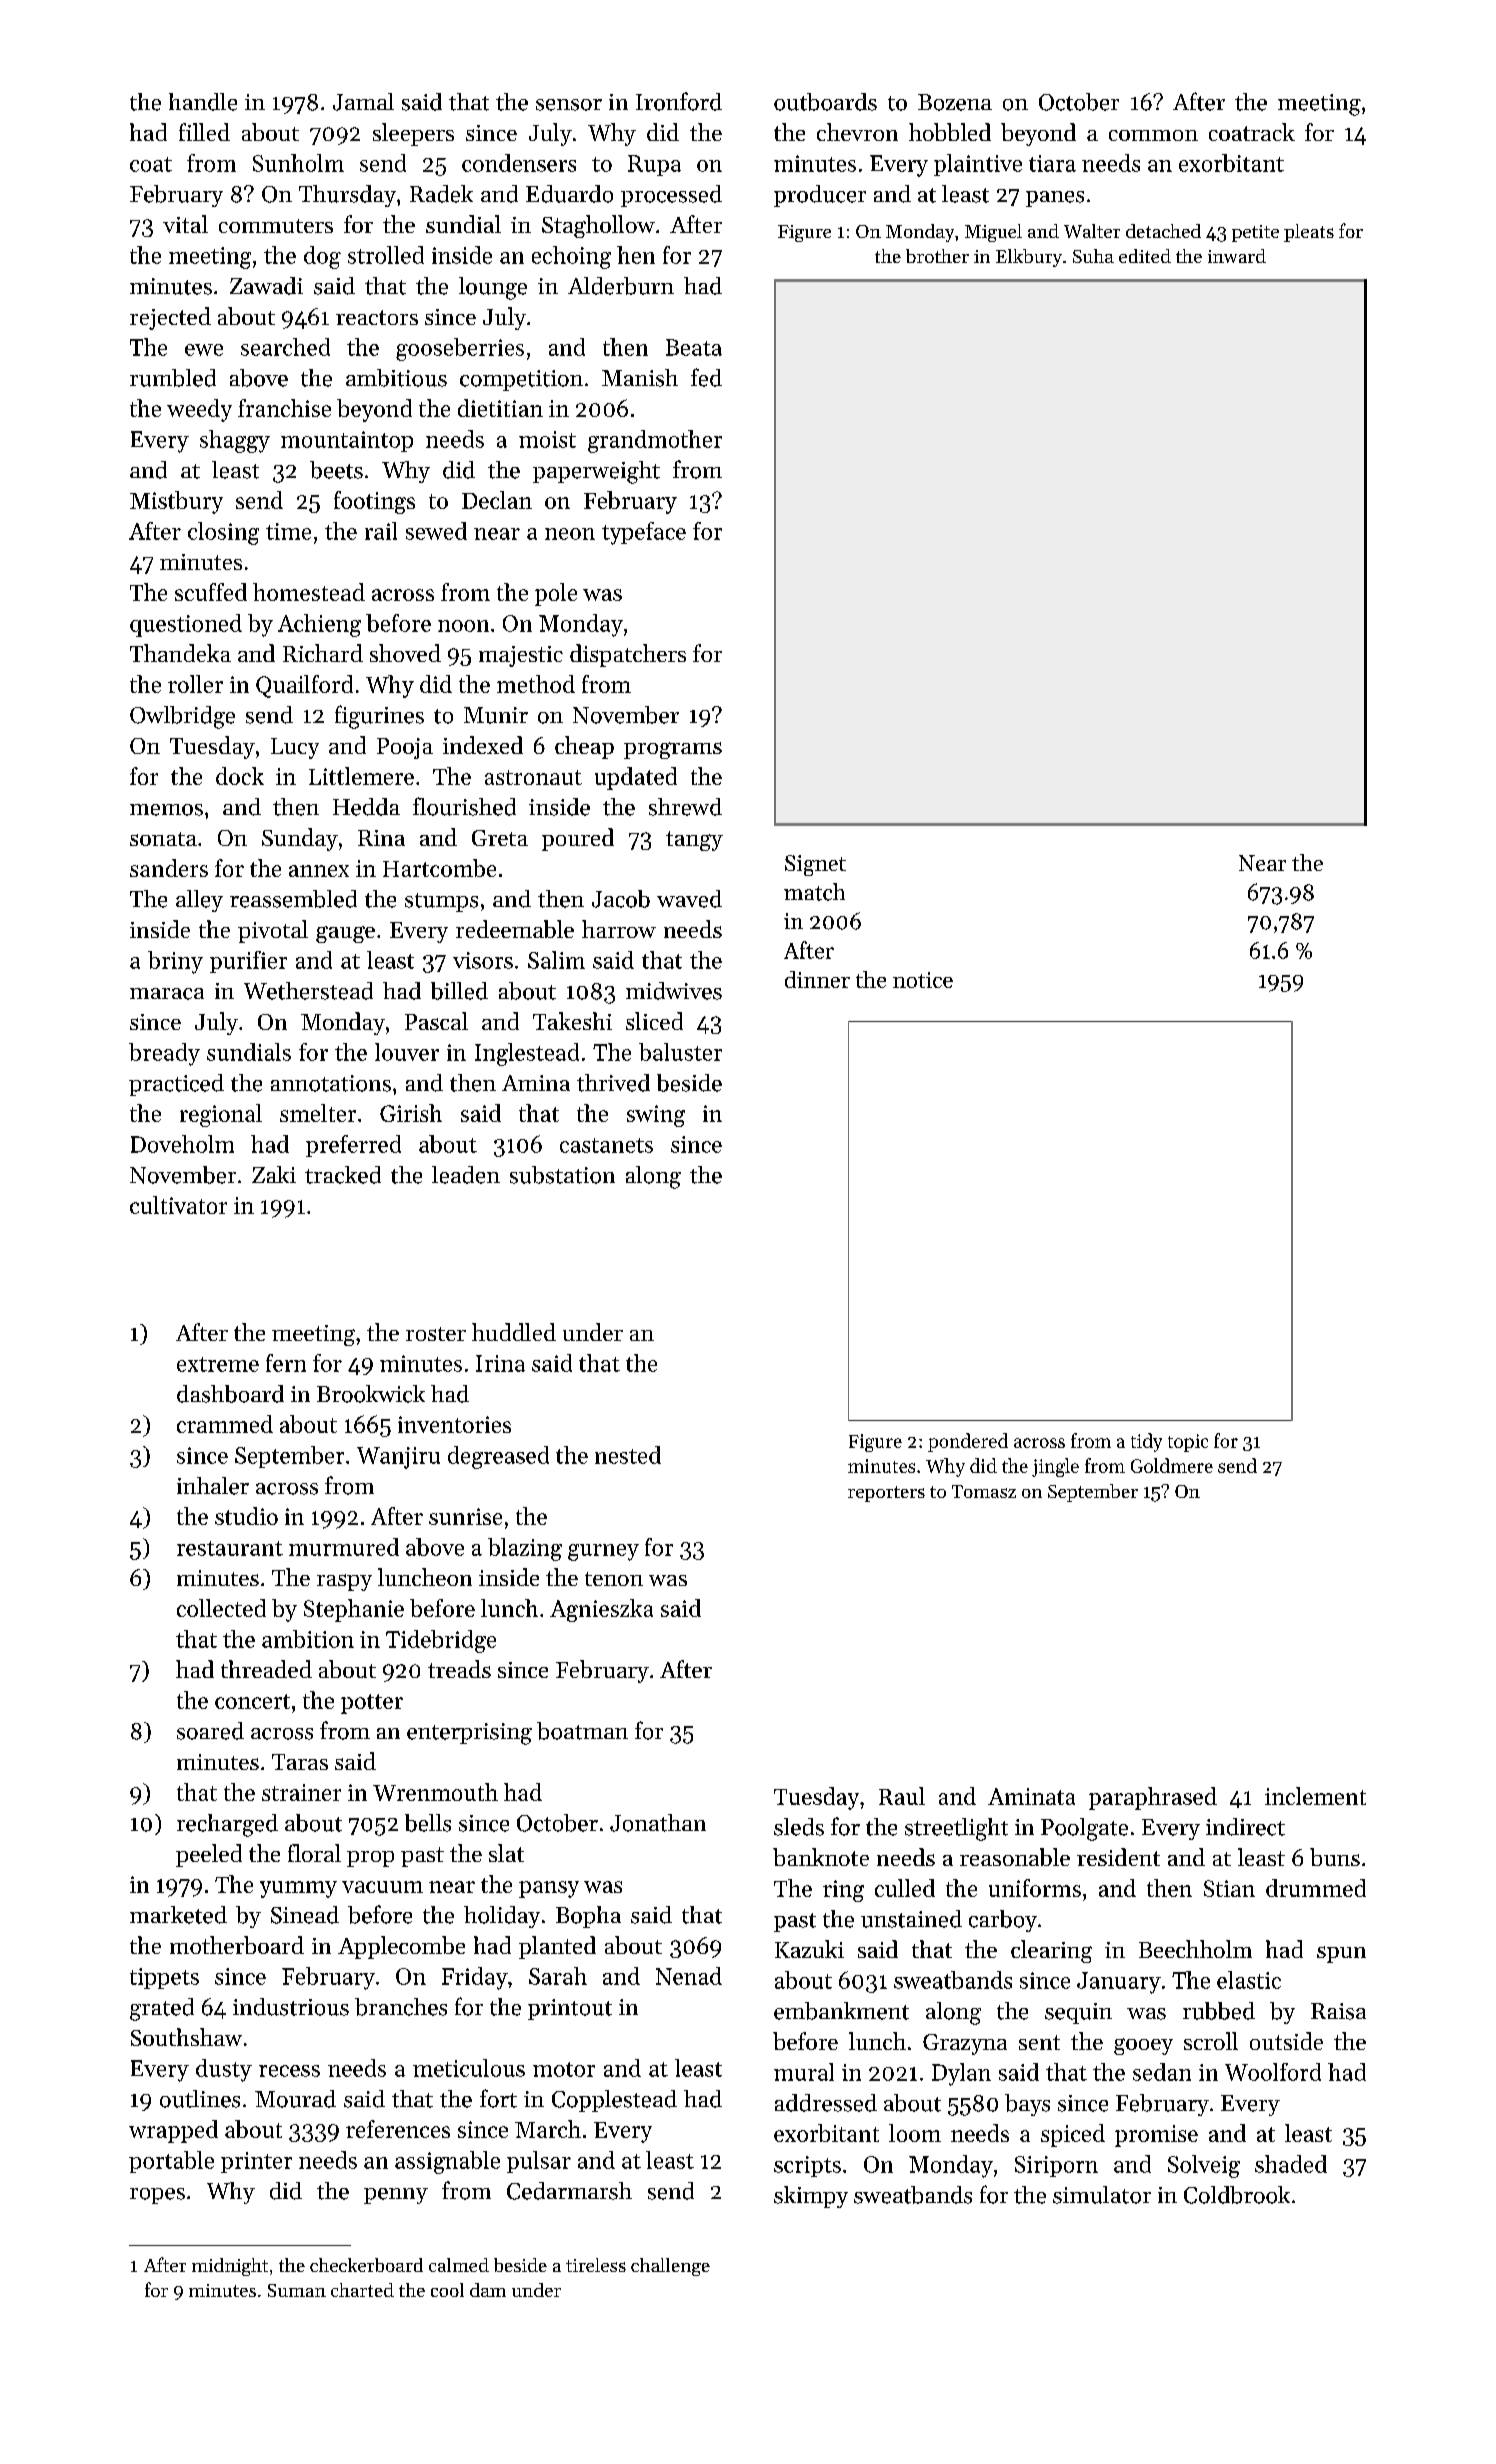 The height and width of the page is (2464, 1496). I want to click on method, so click(536, 684).
